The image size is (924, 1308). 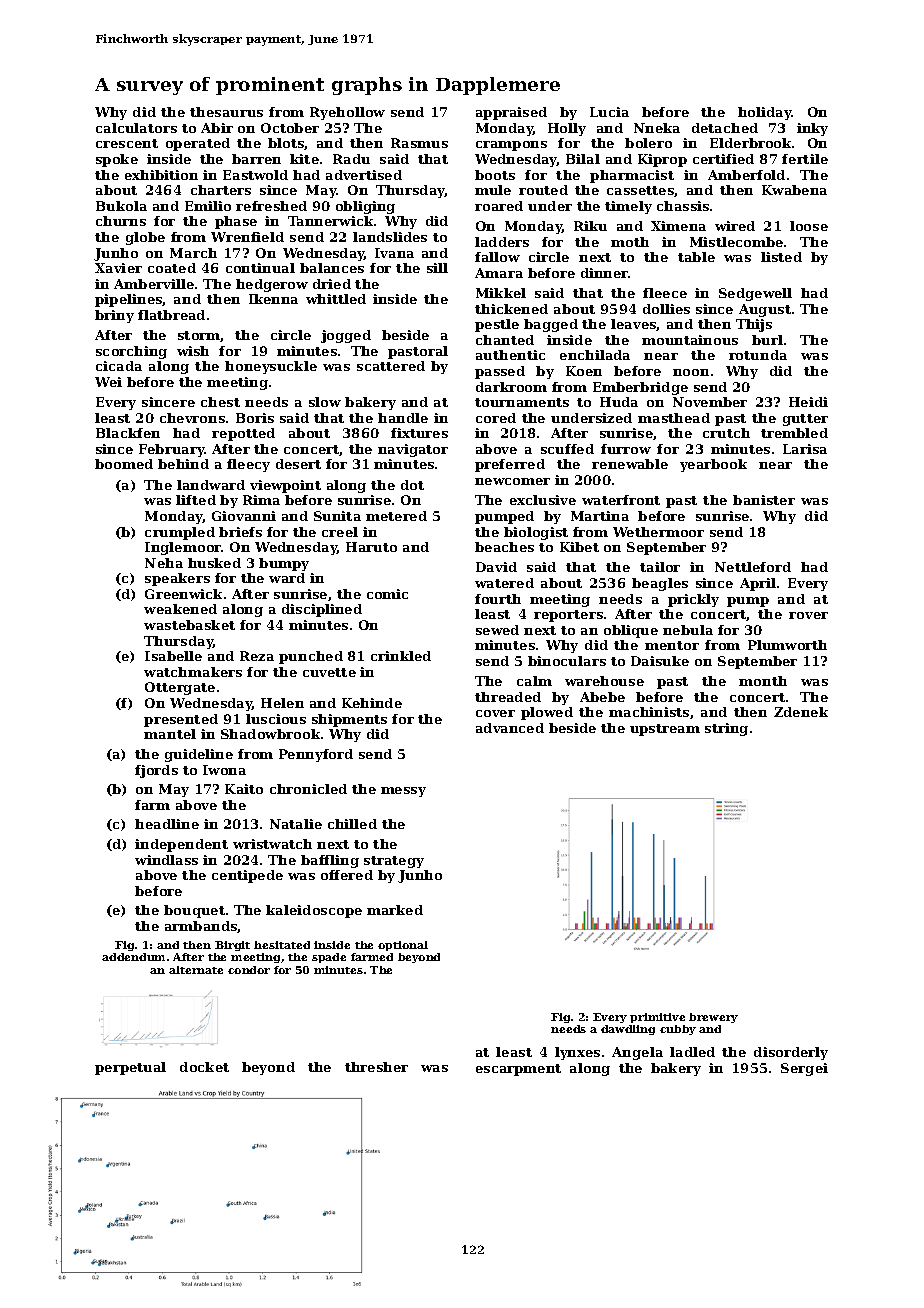 What do you see at coordinates (208, 206) in the screenshot?
I see `Emilio` at bounding box center [208, 206].
